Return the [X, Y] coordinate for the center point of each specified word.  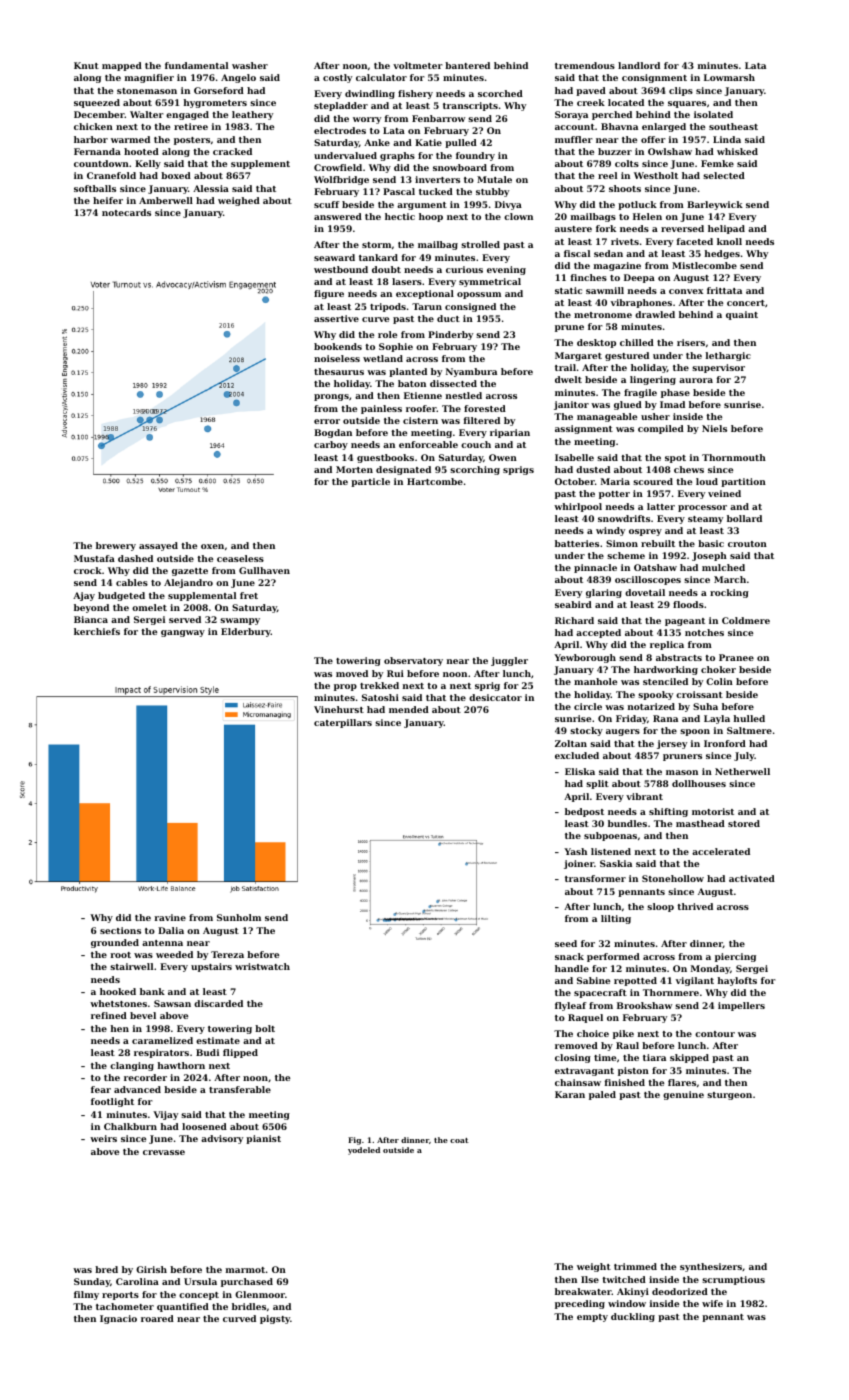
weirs [103, 1138]
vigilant [695, 981]
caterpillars [343, 723]
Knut [86, 65]
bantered [467, 65]
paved [591, 91]
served [185, 619]
